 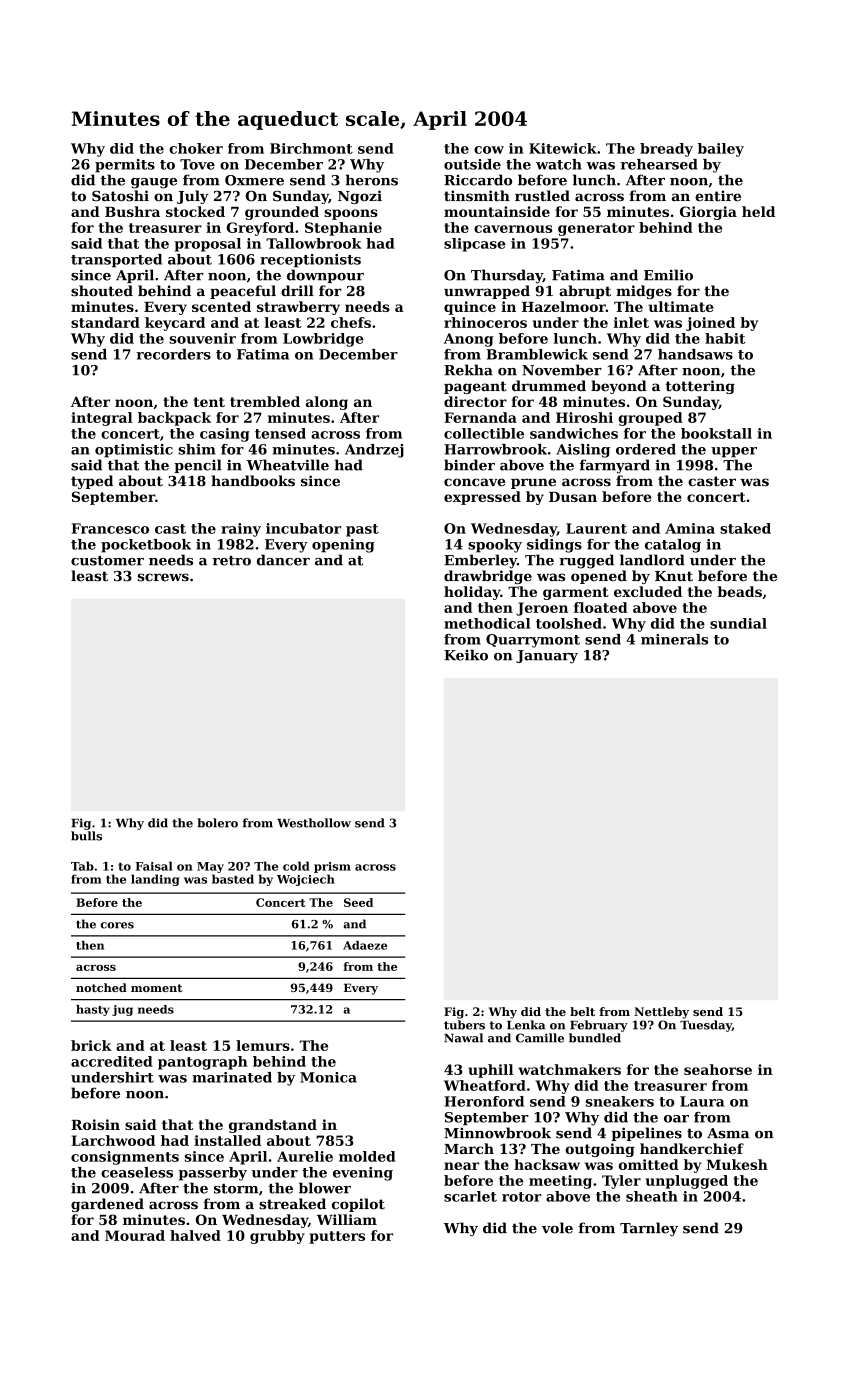 What do you see at coordinates (311, 148) in the page?
I see `Birchmont` at bounding box center [311, 148].
